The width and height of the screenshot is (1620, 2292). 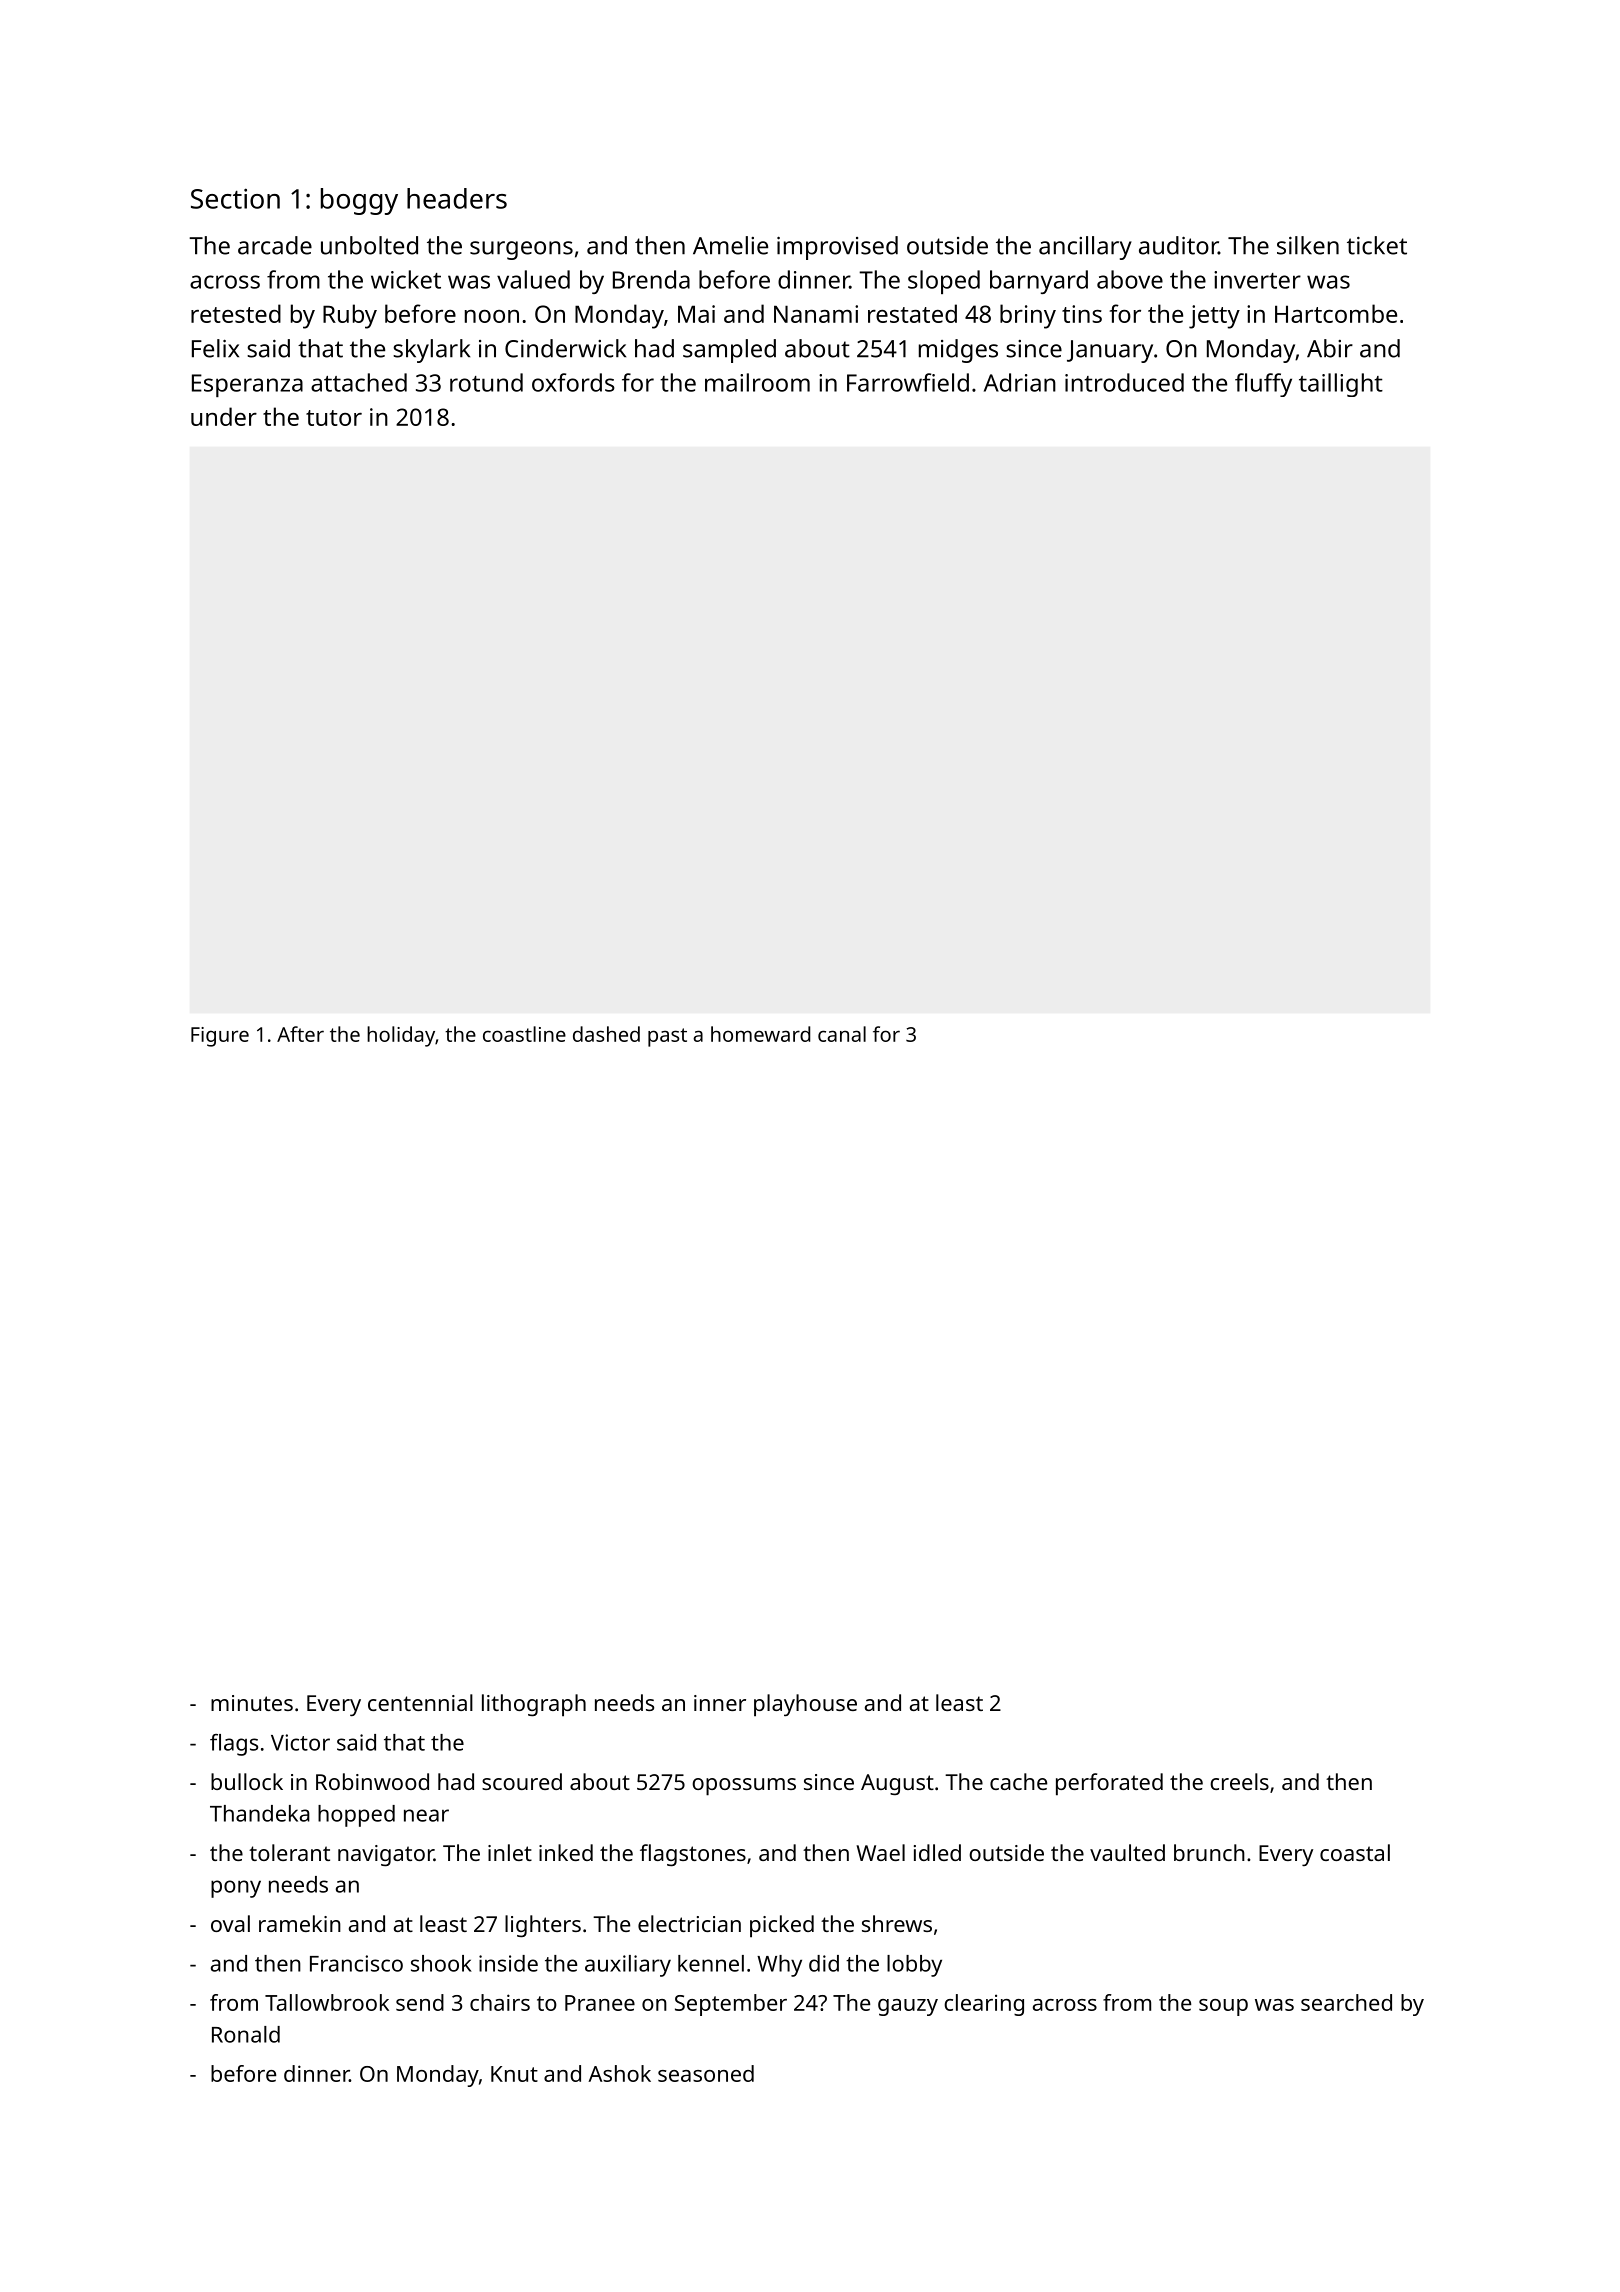 I want to click on playhouse, so click(x=805, y=1705).
